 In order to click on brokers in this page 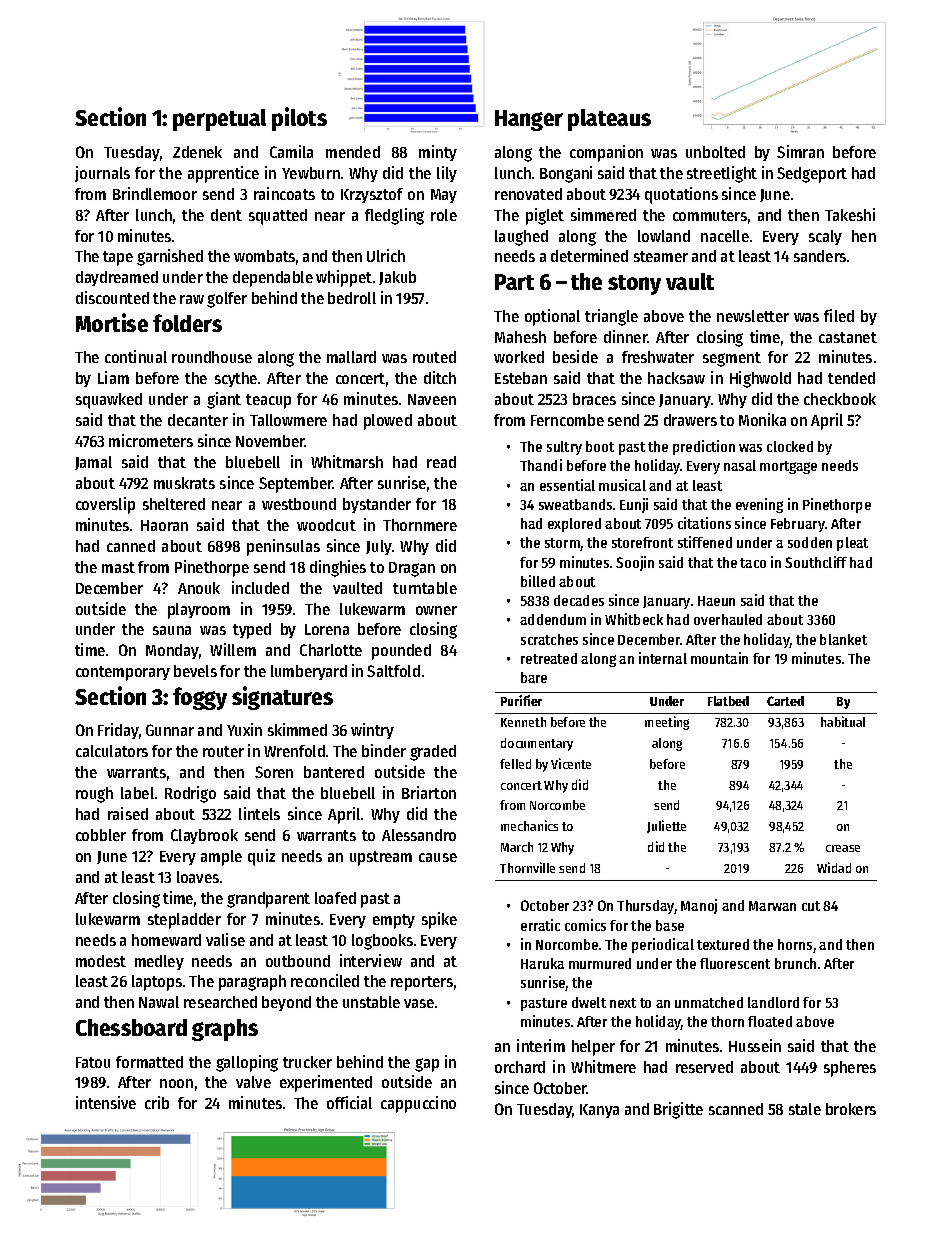, I will do `click(851, 1109)`.
